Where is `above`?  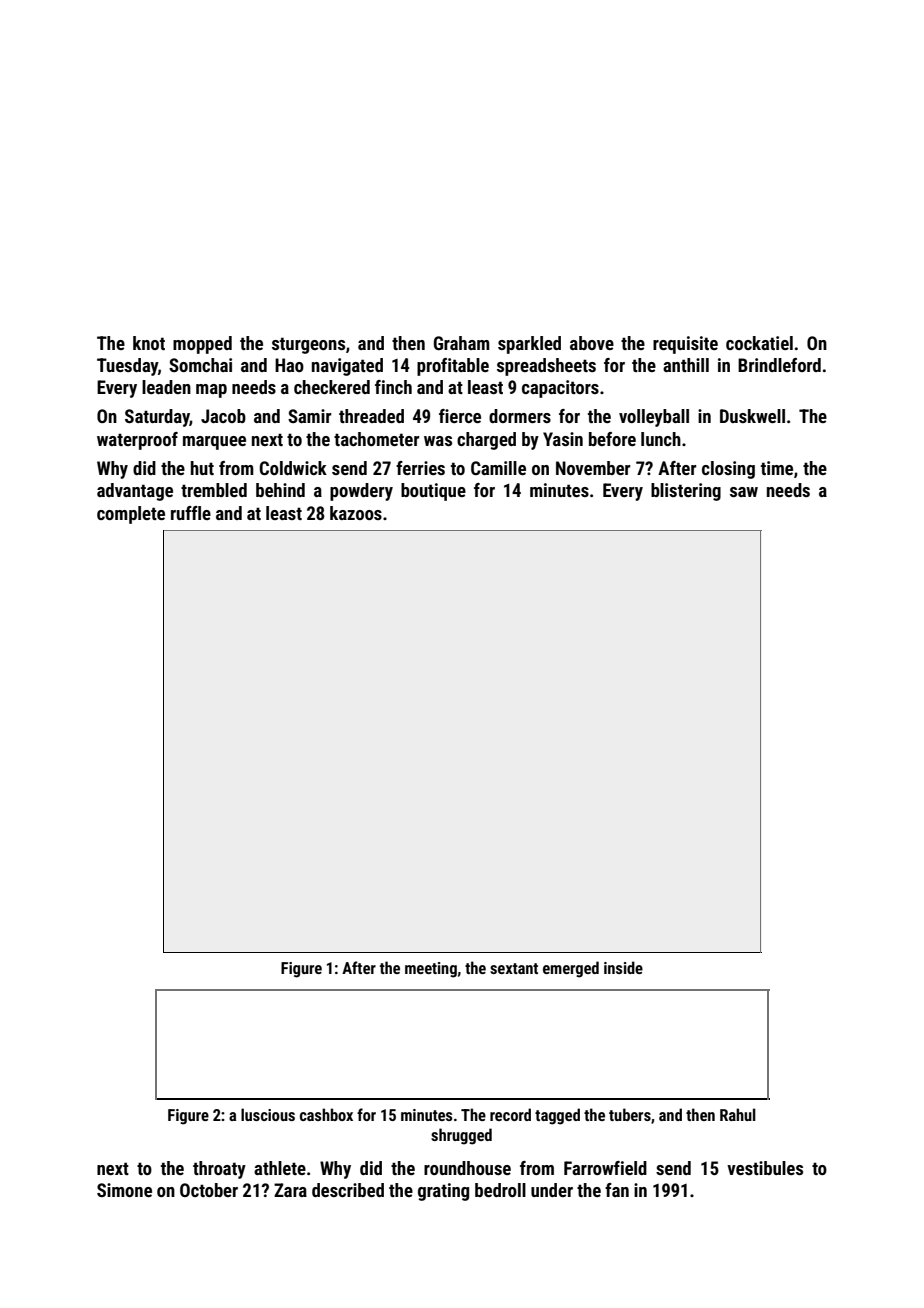
above is located at coordinates (592, 343).
